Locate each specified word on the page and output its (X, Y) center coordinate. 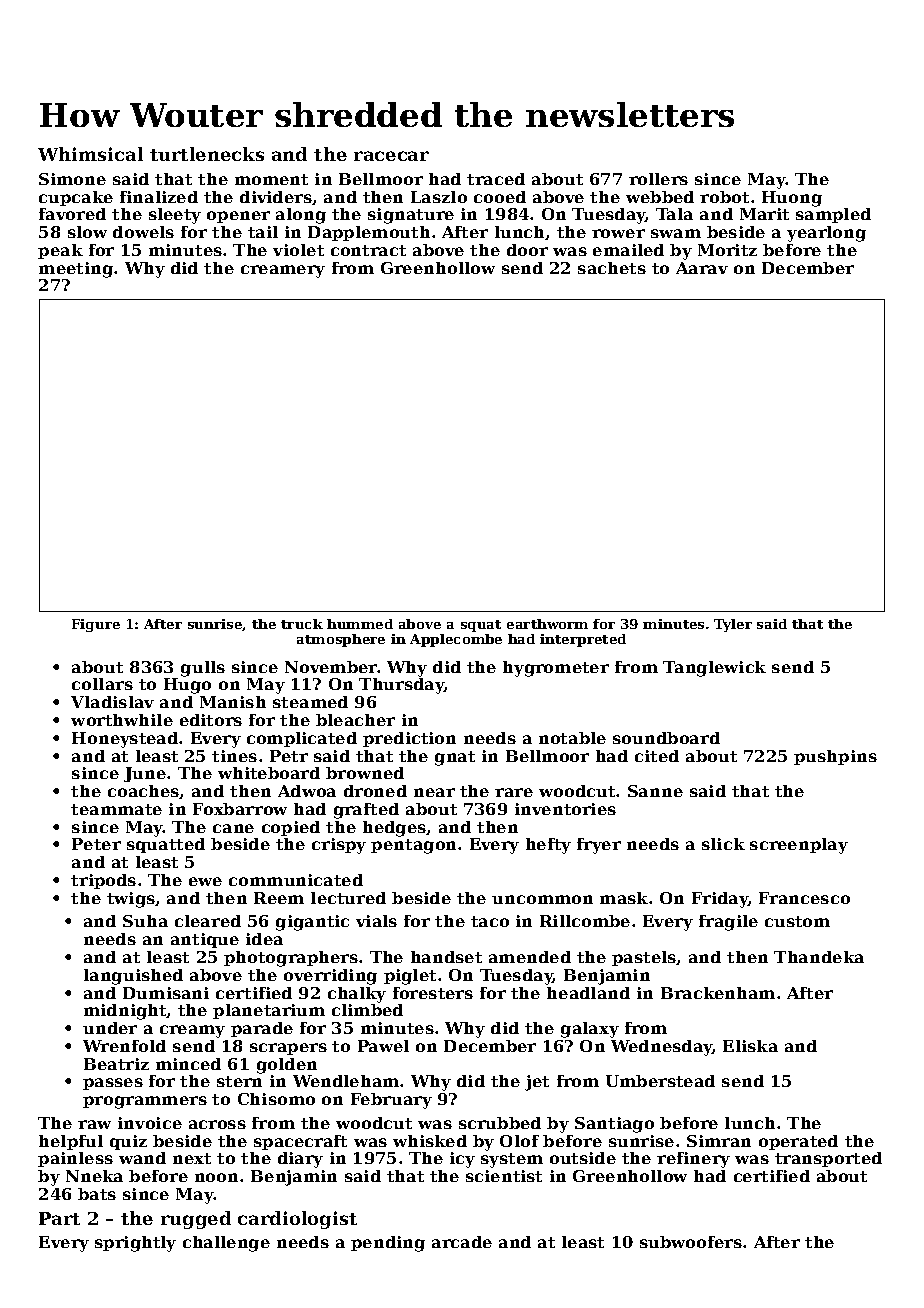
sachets (612, 268)
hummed (360, 624)
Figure (96, 625)
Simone (72, 179)
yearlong (826, 234)
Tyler (733, 625)
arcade (462, 1242)
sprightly (135, 1244)
